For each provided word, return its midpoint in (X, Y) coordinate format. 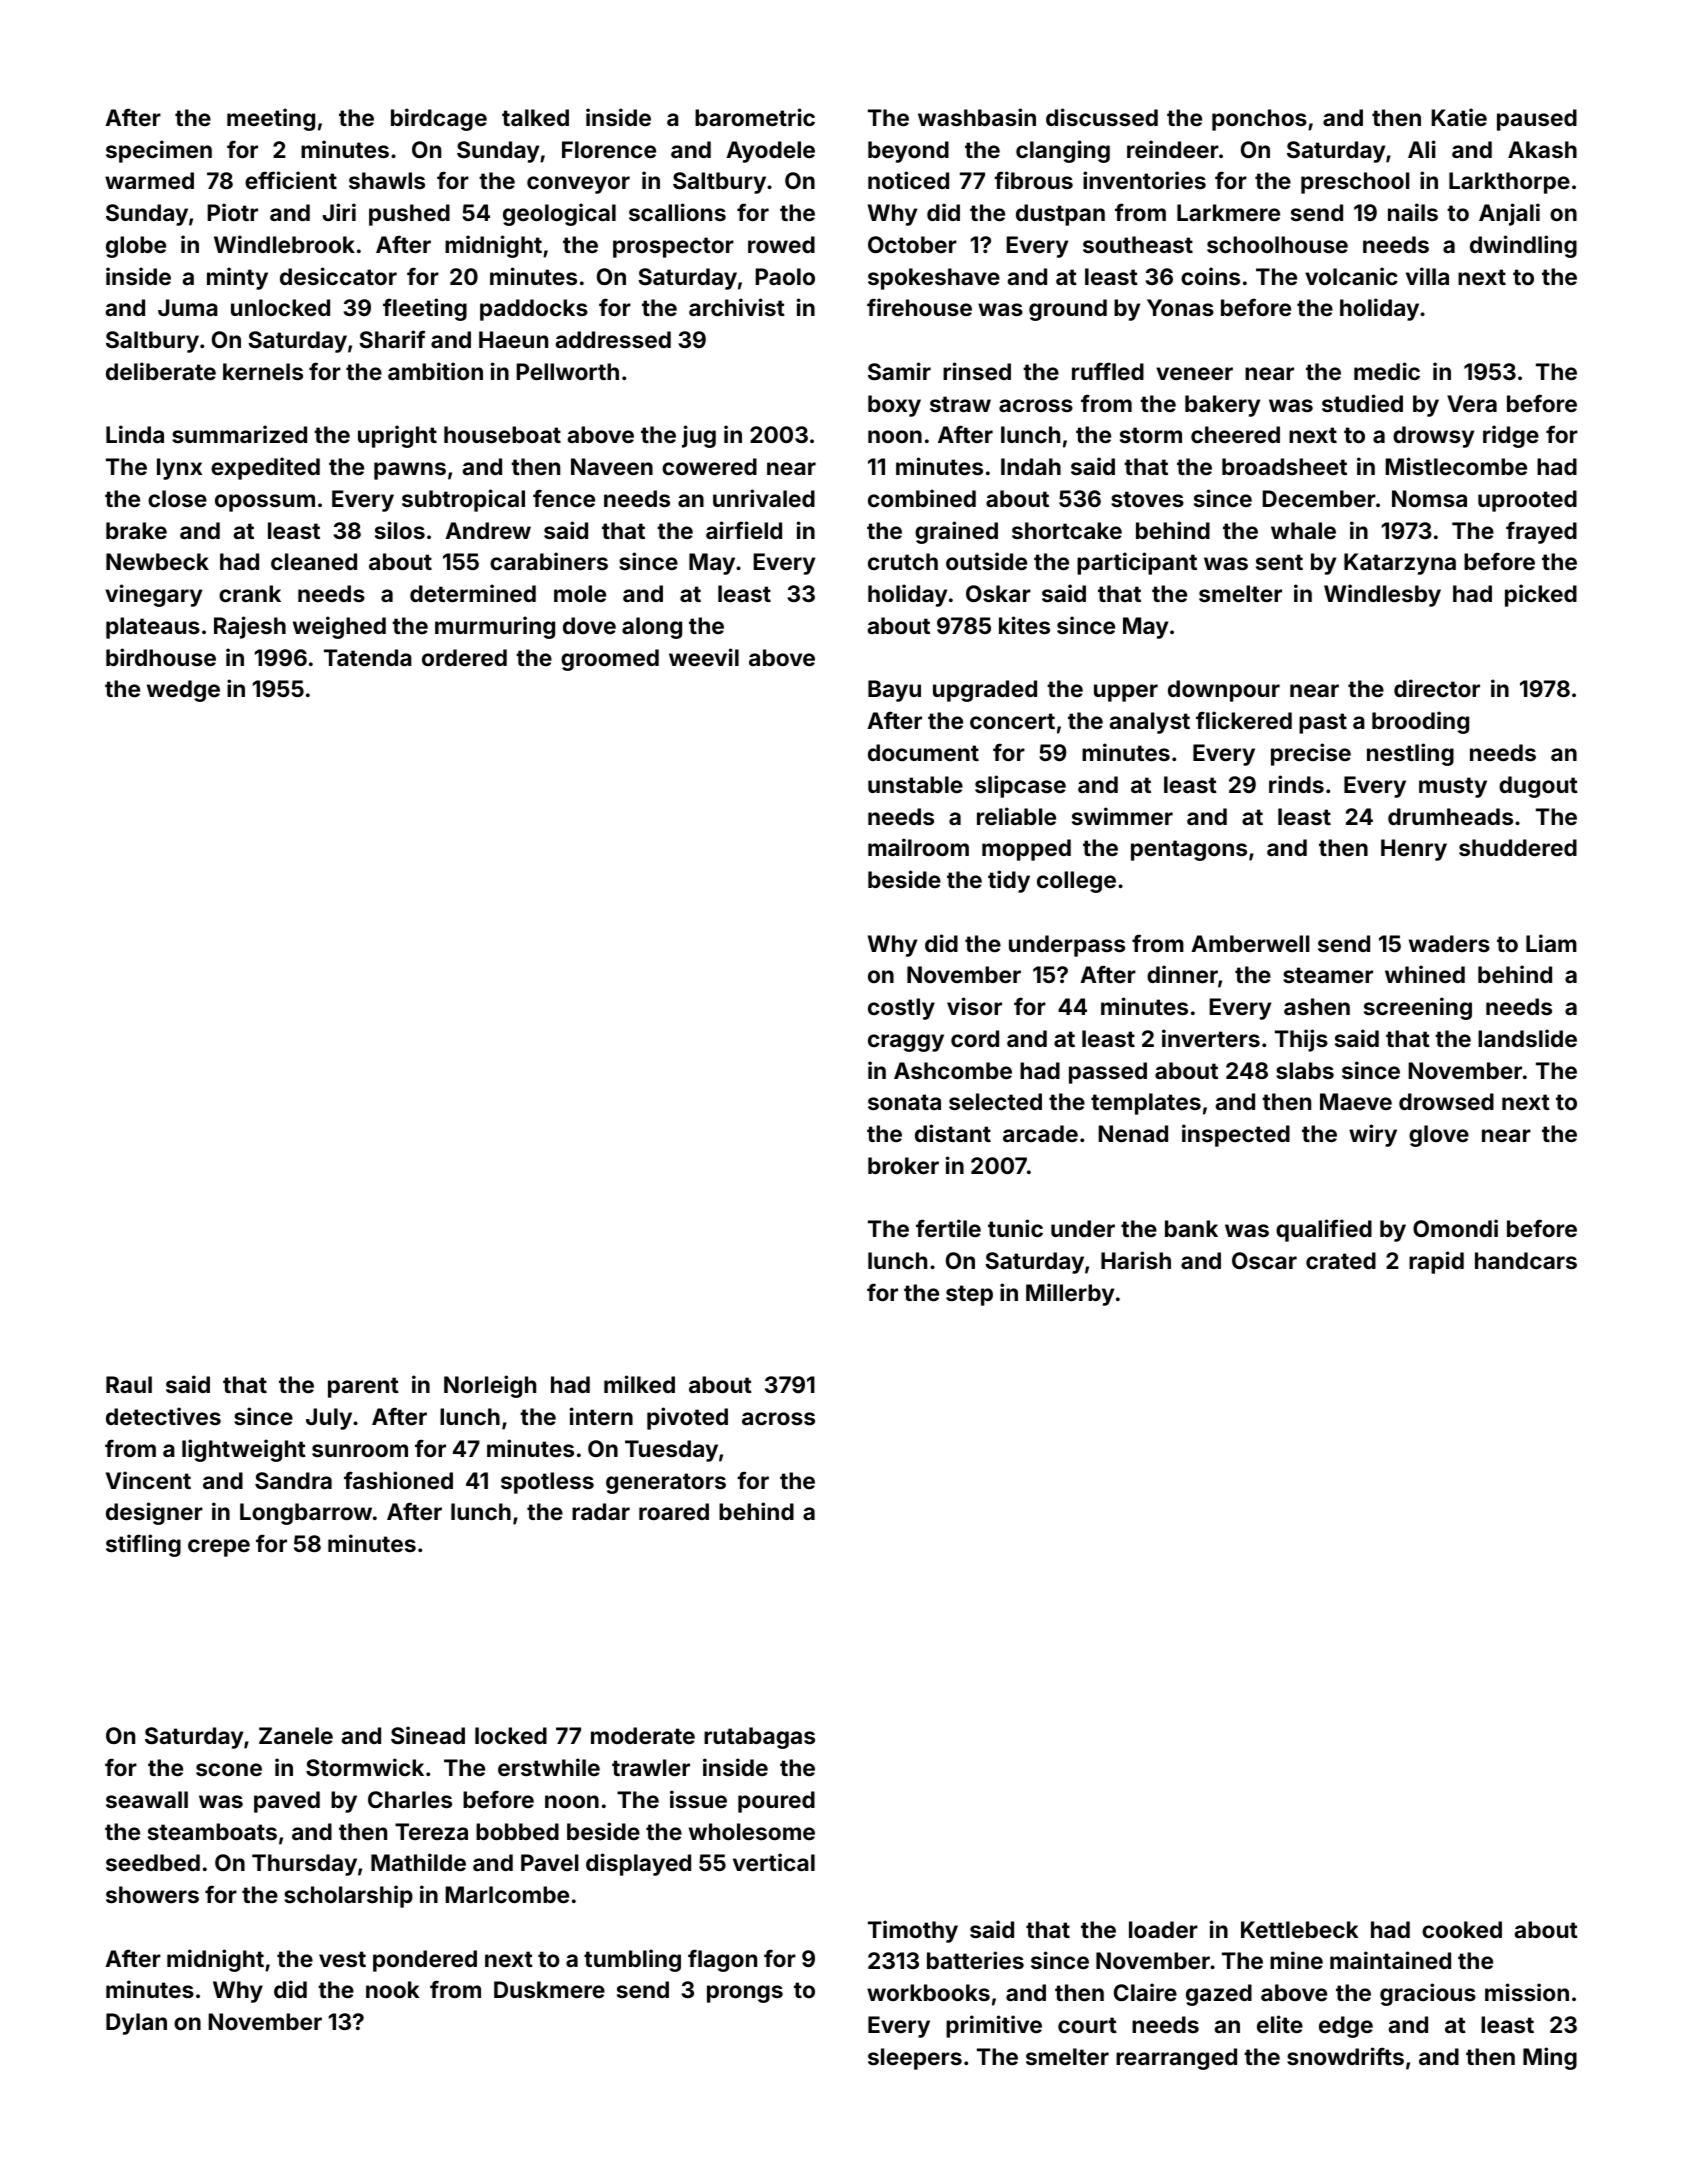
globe (136, 247)
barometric (755, 117)
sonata (904, 1102)
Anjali (1509, 214)
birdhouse (161, 657)
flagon (722, 1960)
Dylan (136, 2024)
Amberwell (1250, 943)
